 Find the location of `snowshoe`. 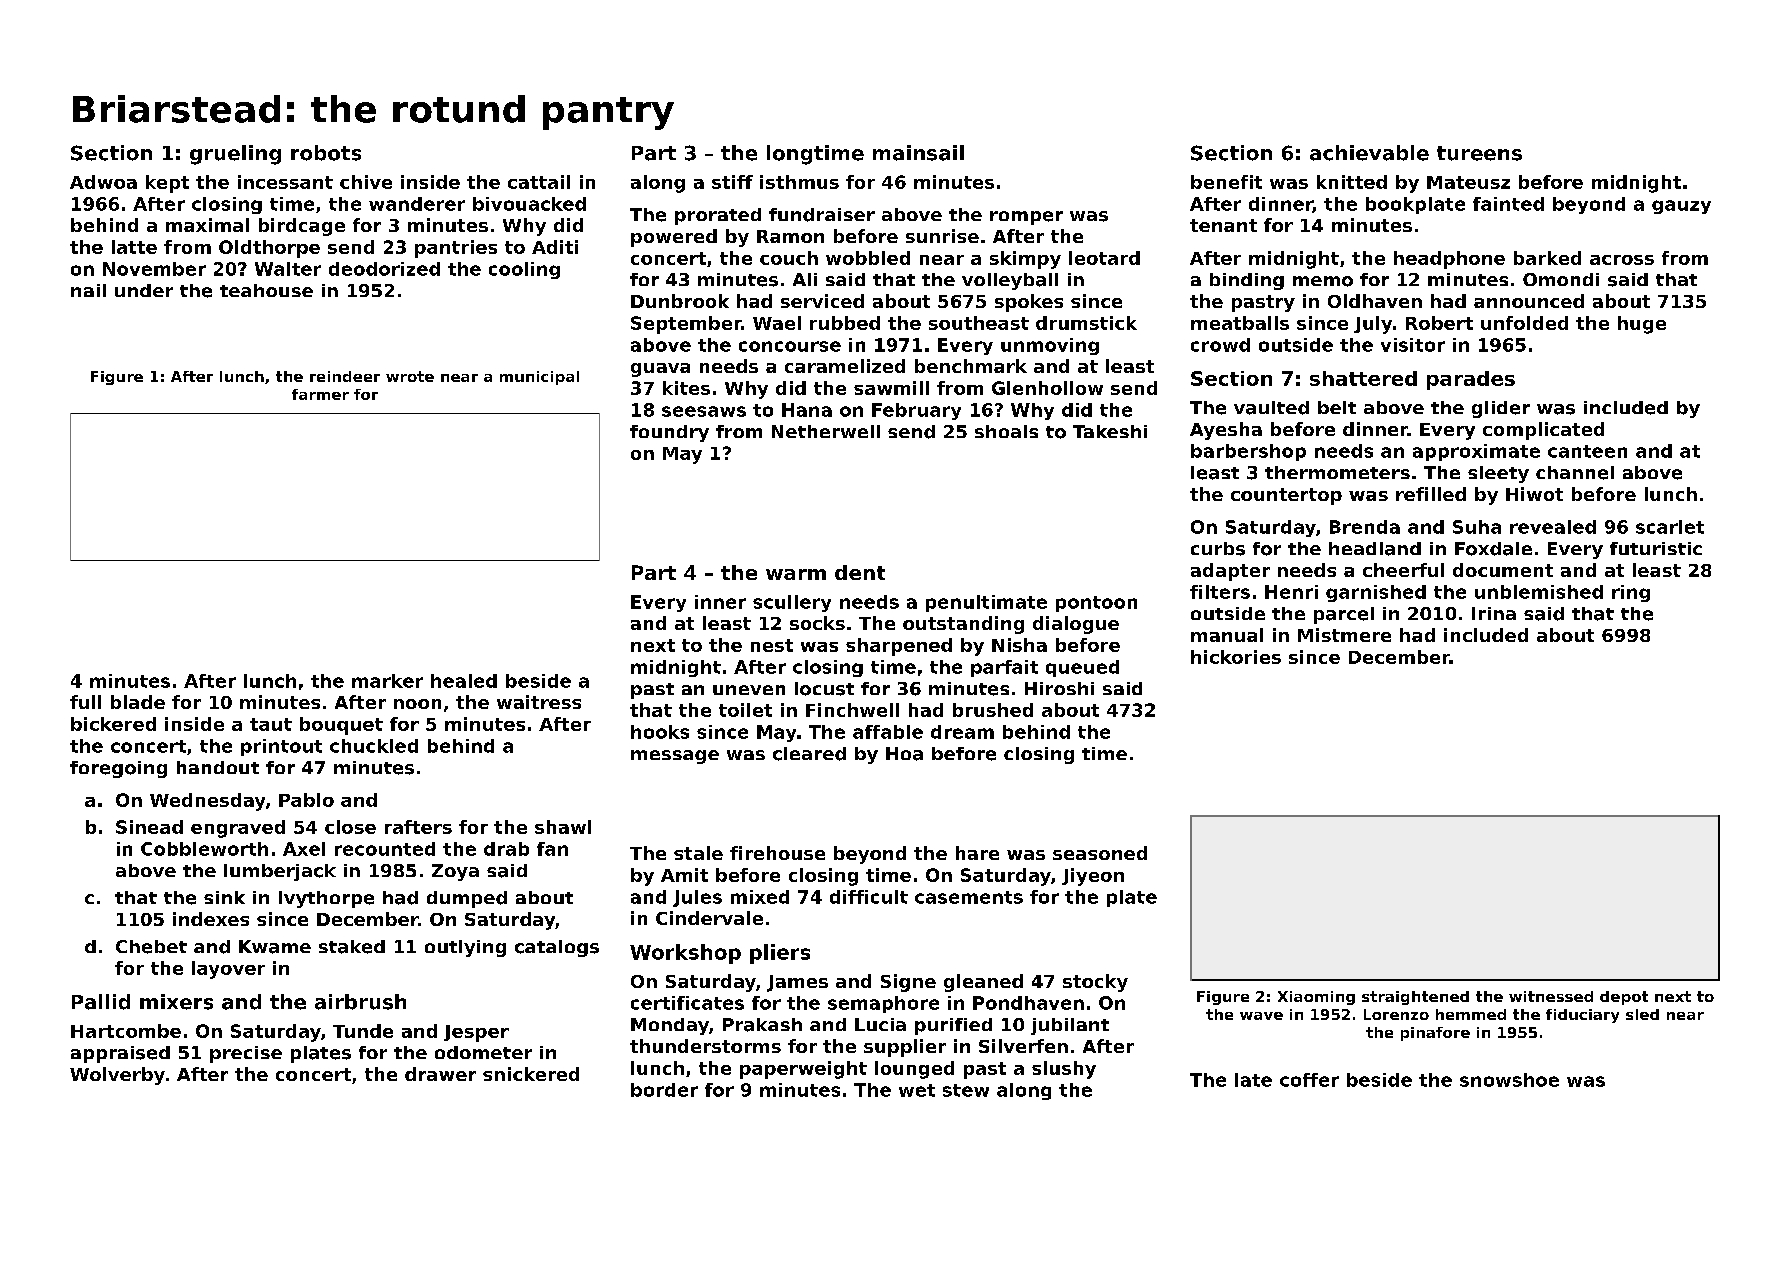

snowshoe is located at coordinates (1509, 1080).
